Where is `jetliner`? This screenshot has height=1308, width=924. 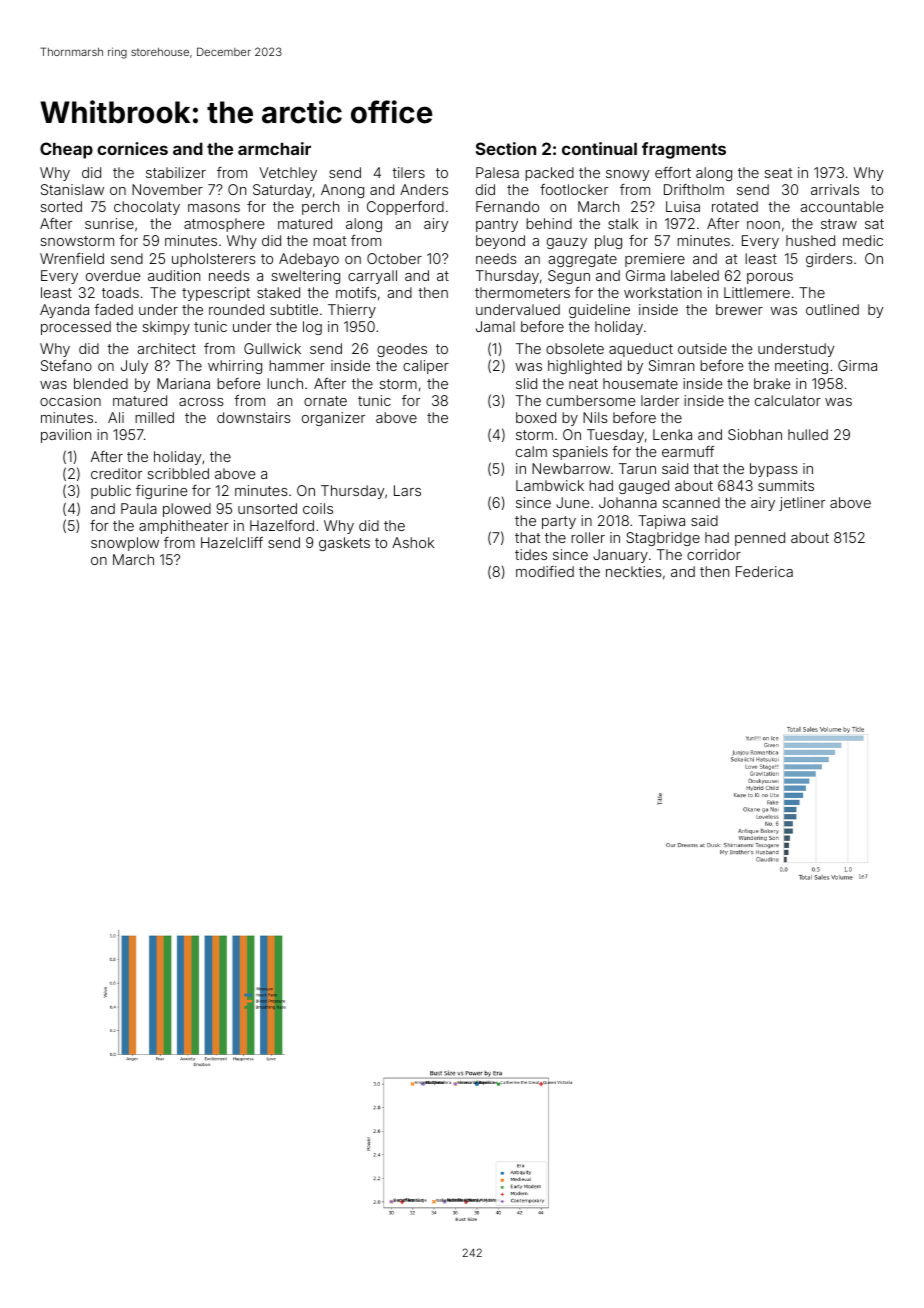
jetliner is located at coordinates (802, 504).
